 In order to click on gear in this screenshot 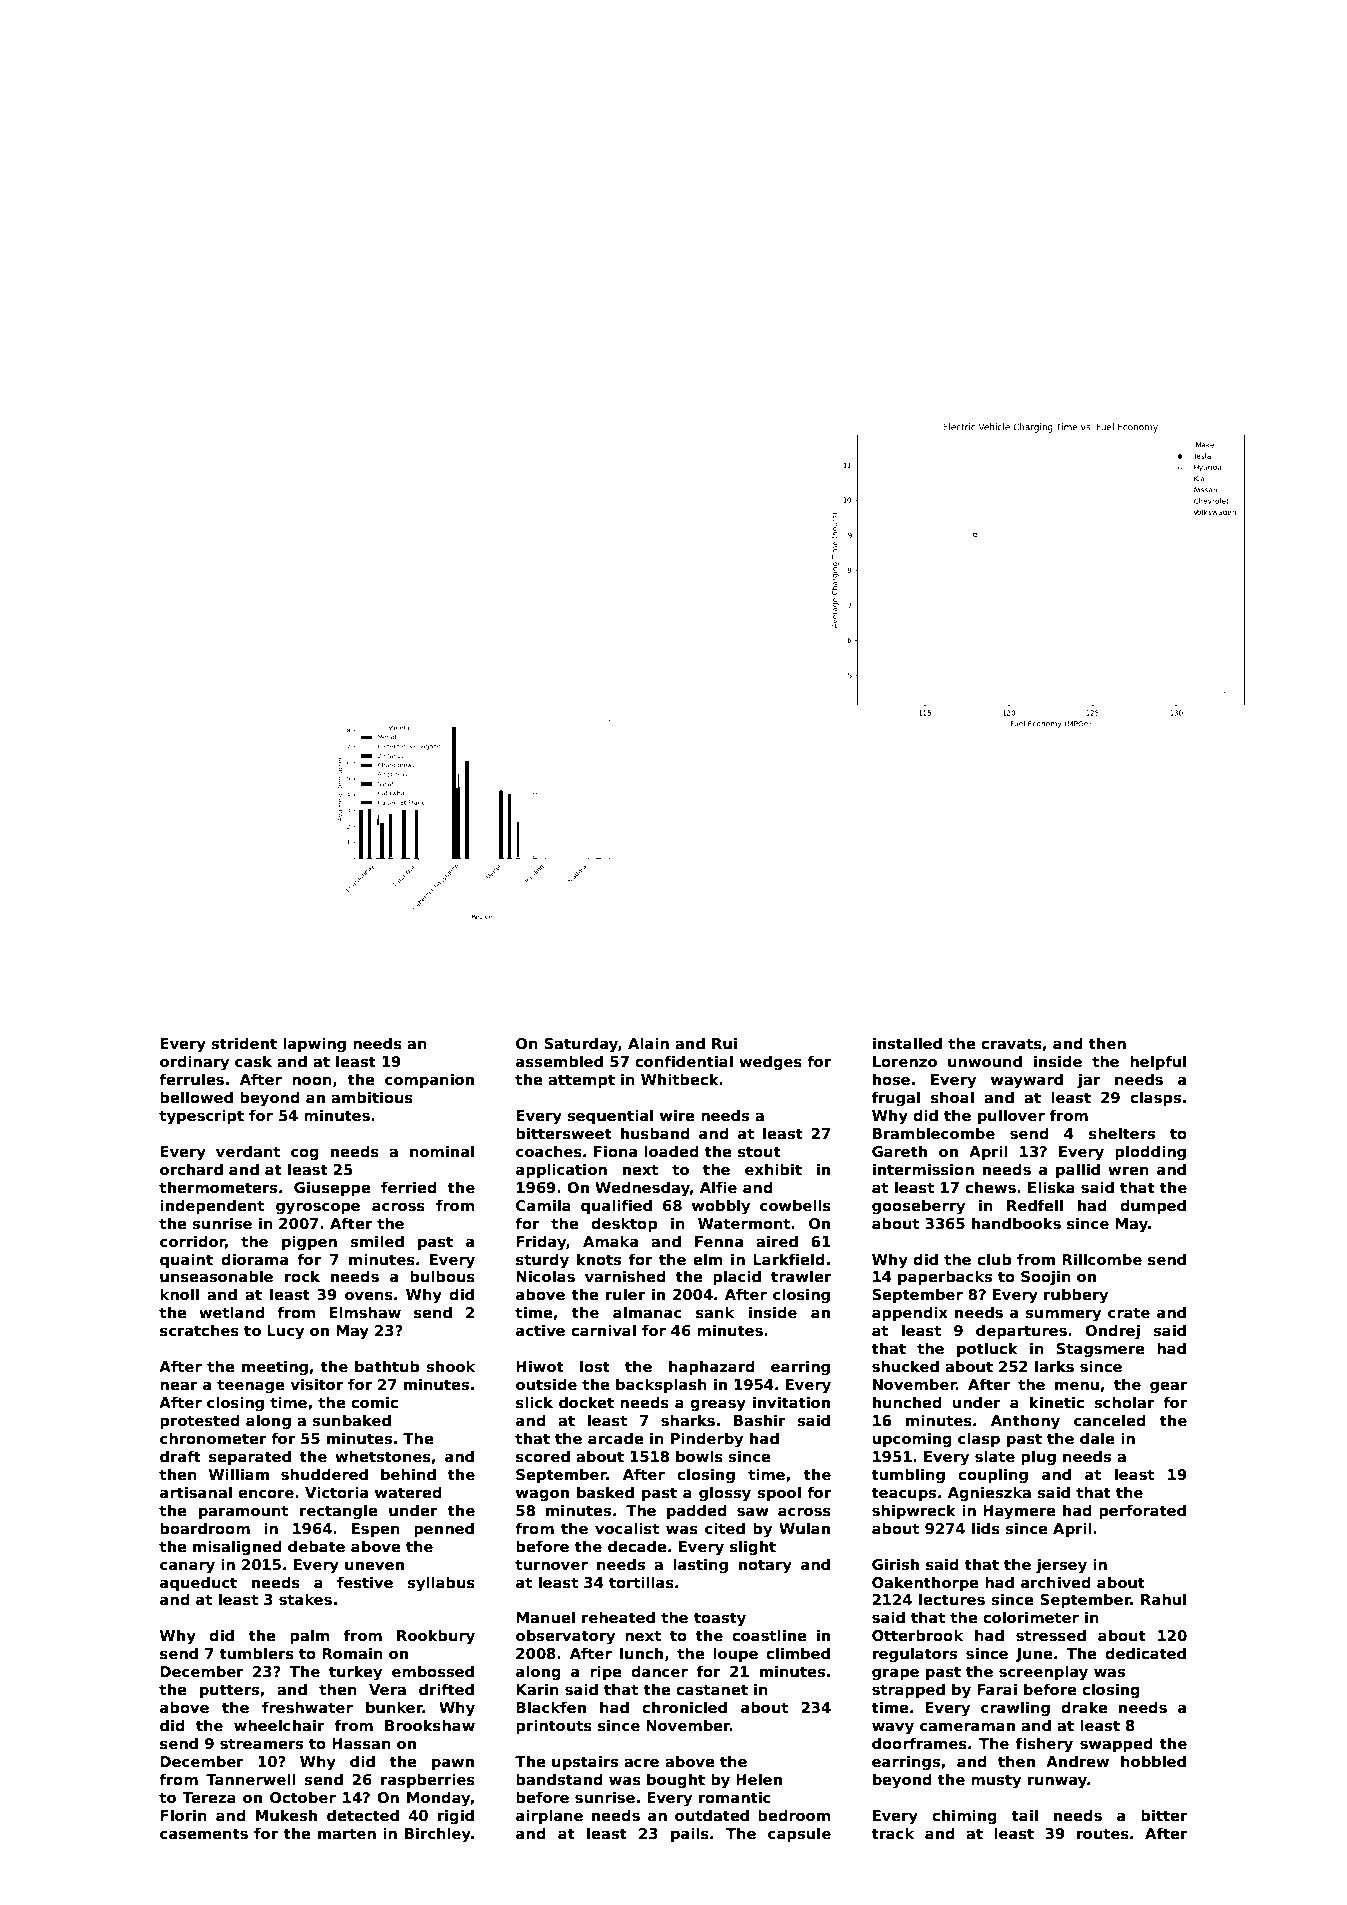, I will do `click(1169, 1387)`.
